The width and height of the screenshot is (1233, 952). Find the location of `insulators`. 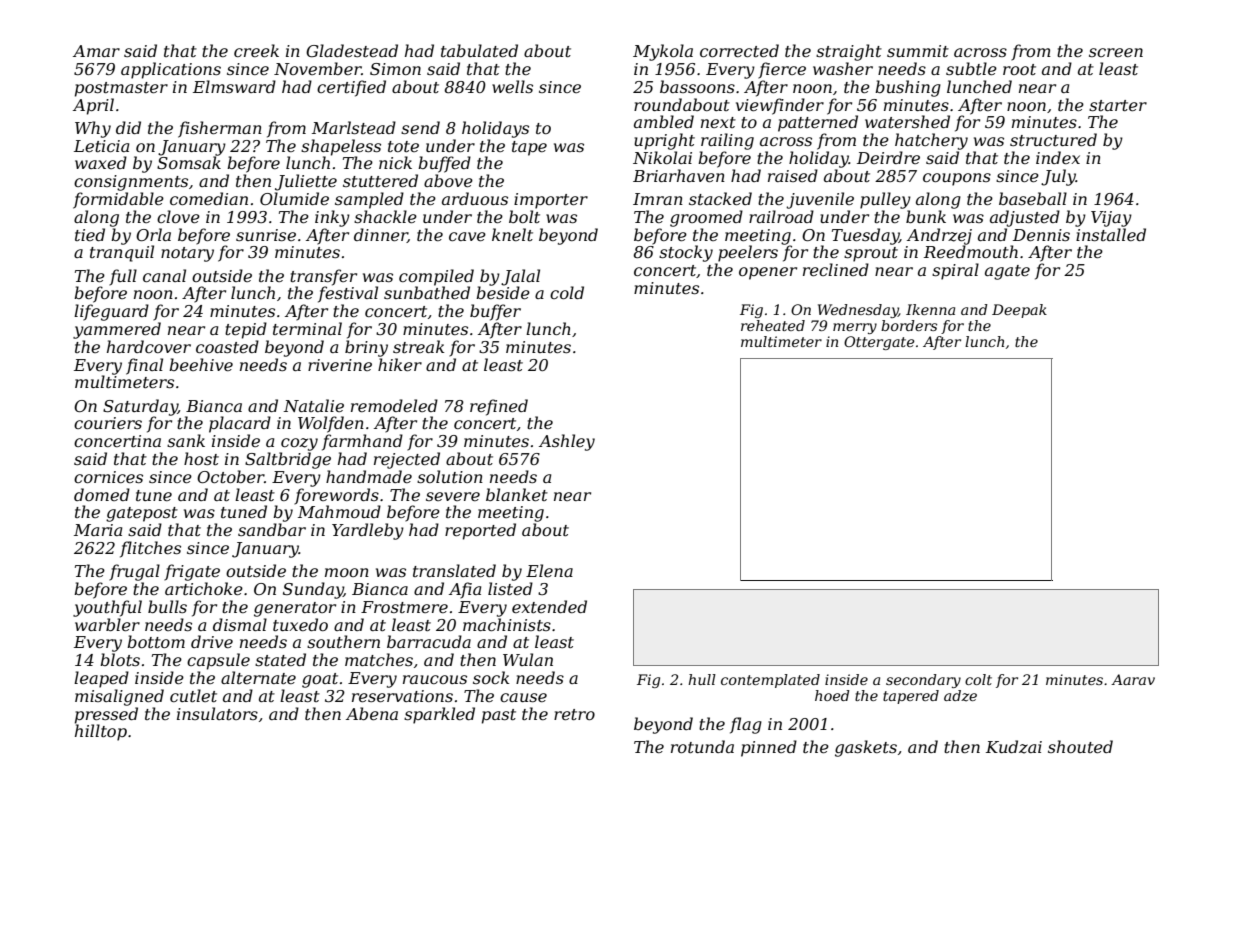

insulators is located at coordinates (217, 713).
